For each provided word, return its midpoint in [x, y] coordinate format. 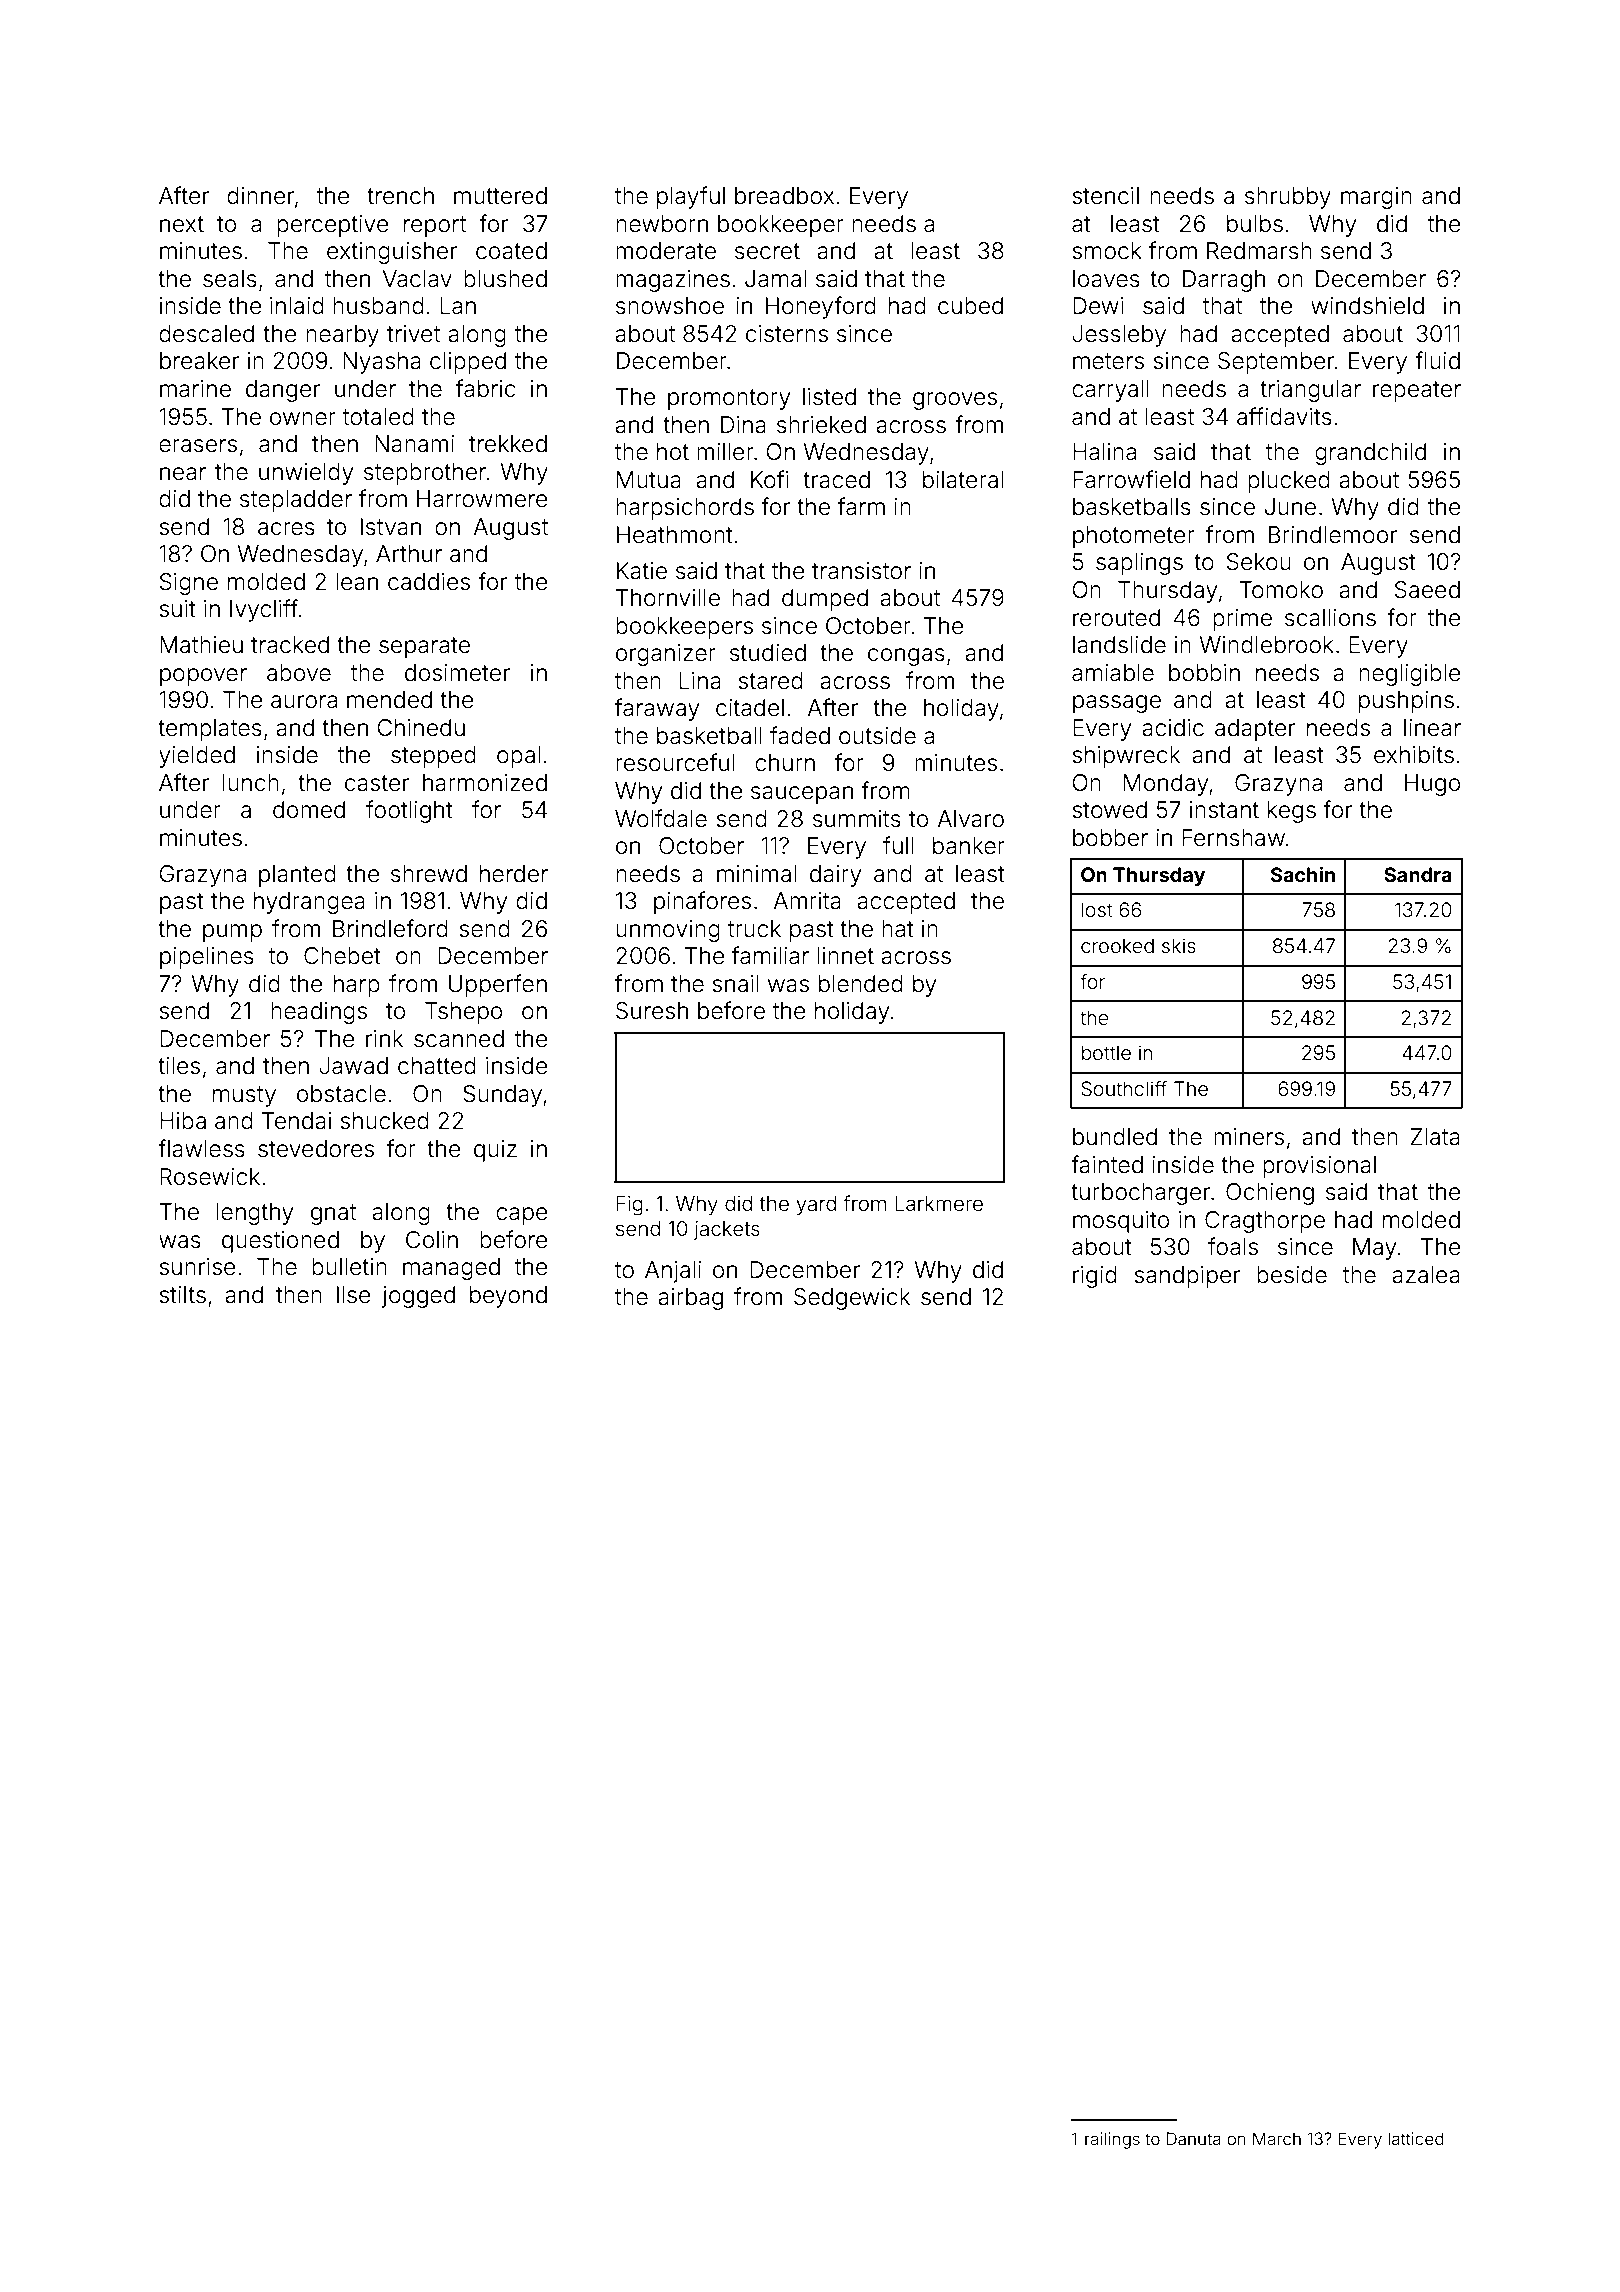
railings [1112, 2140]
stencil [1105, 196]
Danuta [1194, 2138]
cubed [970, 306]
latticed [1416, 2138]
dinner [260, 196]
